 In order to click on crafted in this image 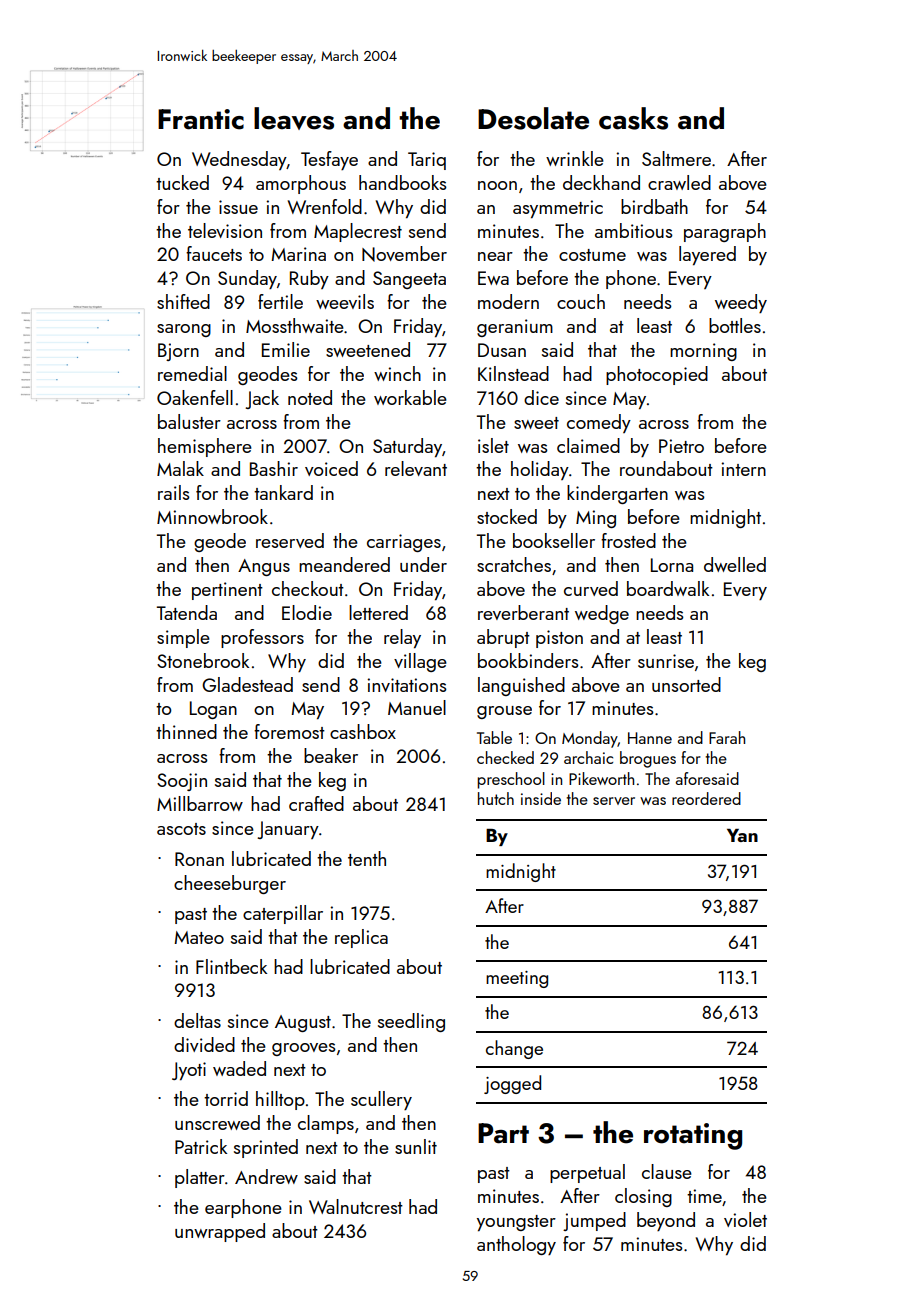, I will do `click(316, 803)`.
